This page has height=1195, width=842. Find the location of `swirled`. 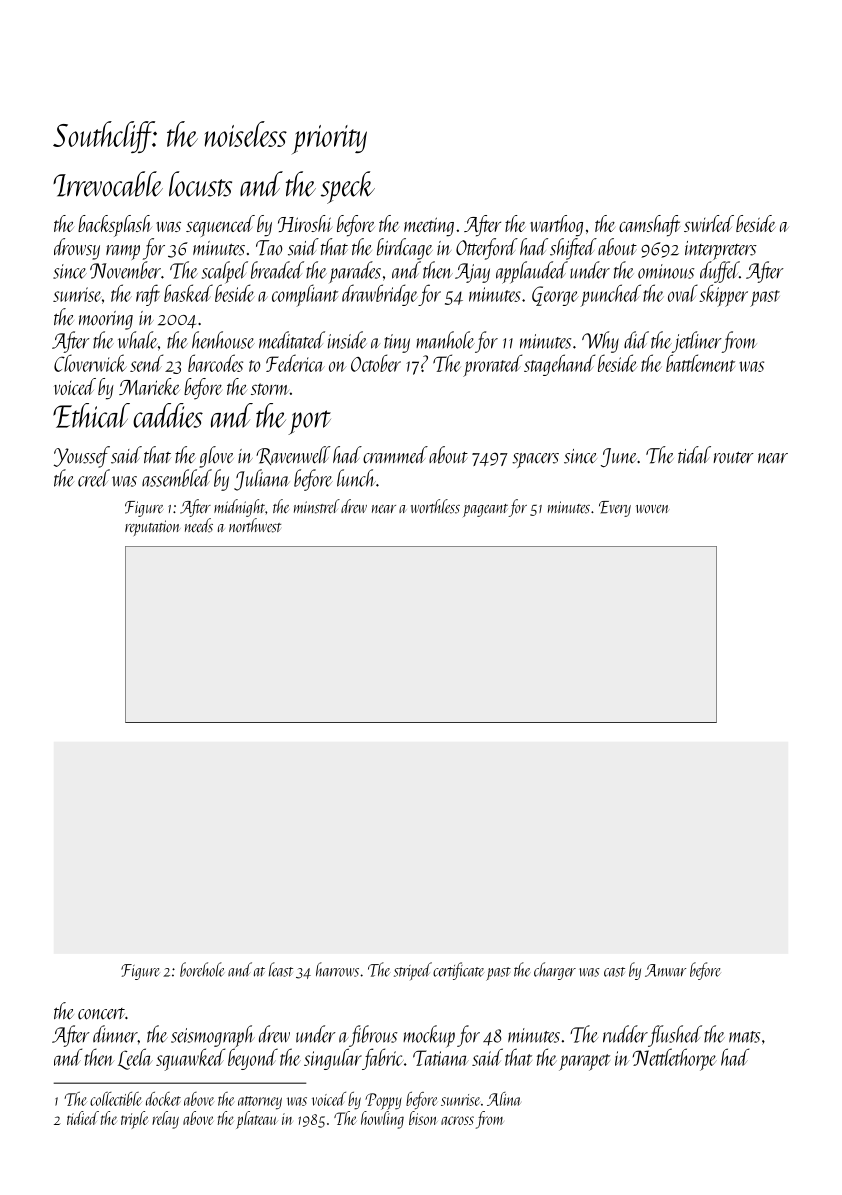

swirled is located at coordinates (709, 223).
